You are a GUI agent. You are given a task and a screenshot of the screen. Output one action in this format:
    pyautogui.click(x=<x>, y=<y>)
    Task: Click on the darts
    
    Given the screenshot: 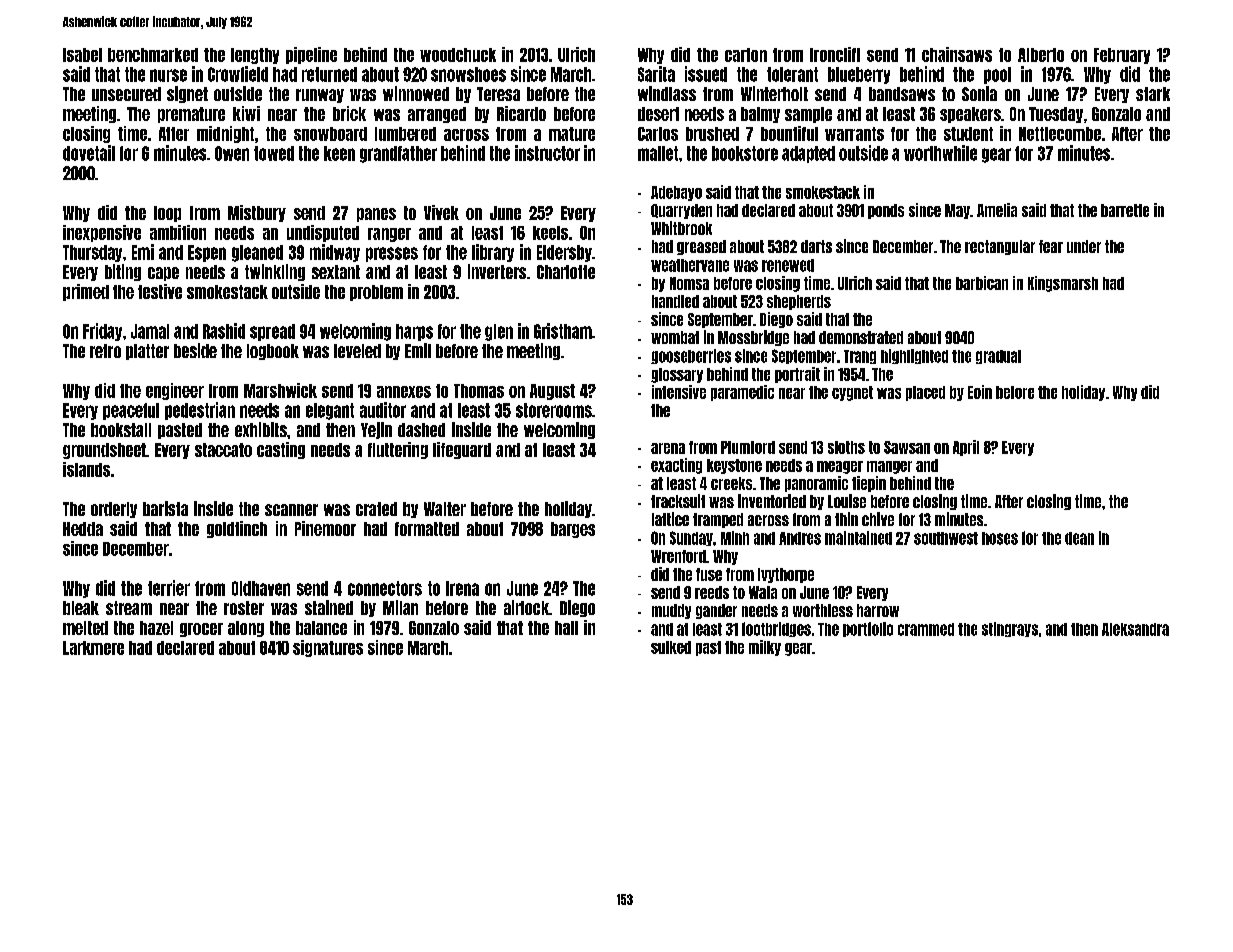 What is the action you would take?
    pyautogui.click(x=816, y=246)
